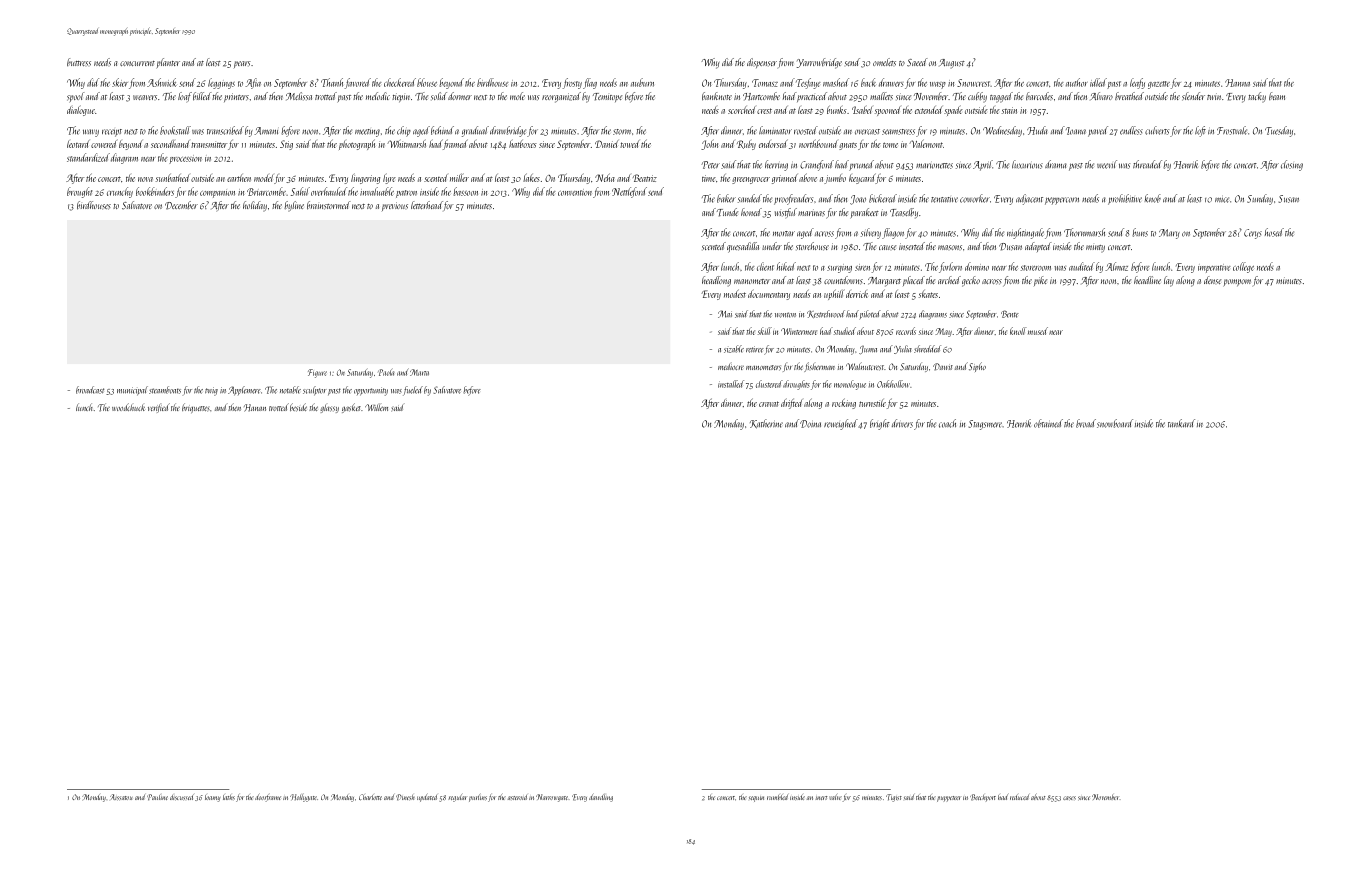 The height and width of the page is (887, 1372). Describe the element at coordinates (1137, 83) in the page. I see `leafy` at that location.
